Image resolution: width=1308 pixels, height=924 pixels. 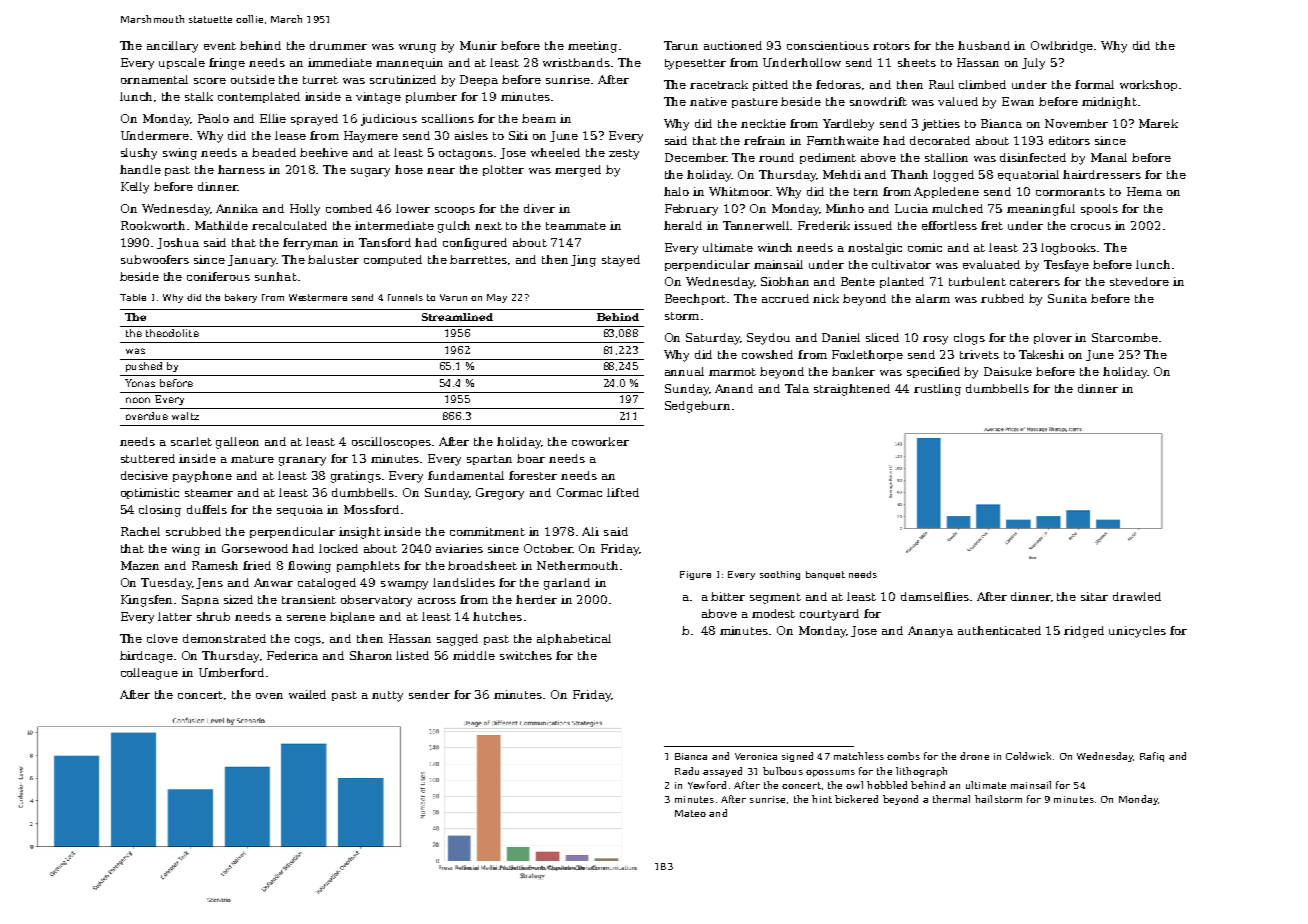 I want to click on Munir, so click(x=478, y=45).
